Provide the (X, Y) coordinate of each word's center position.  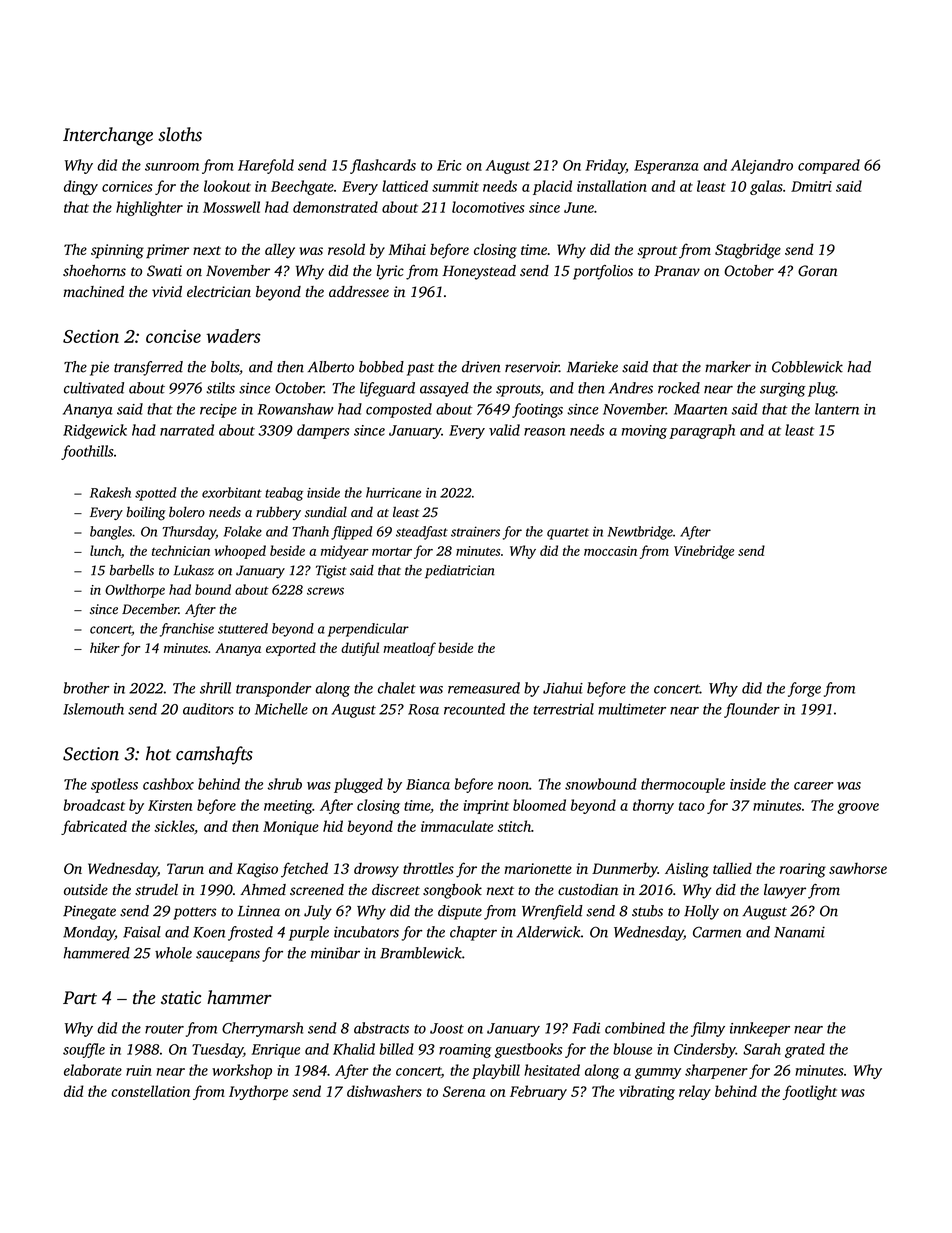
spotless (114, 785)
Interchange (108, 136)
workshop (242, 1071)
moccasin (610, 551)
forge (804, 689)
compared (829, 166)
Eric (449, 165)
